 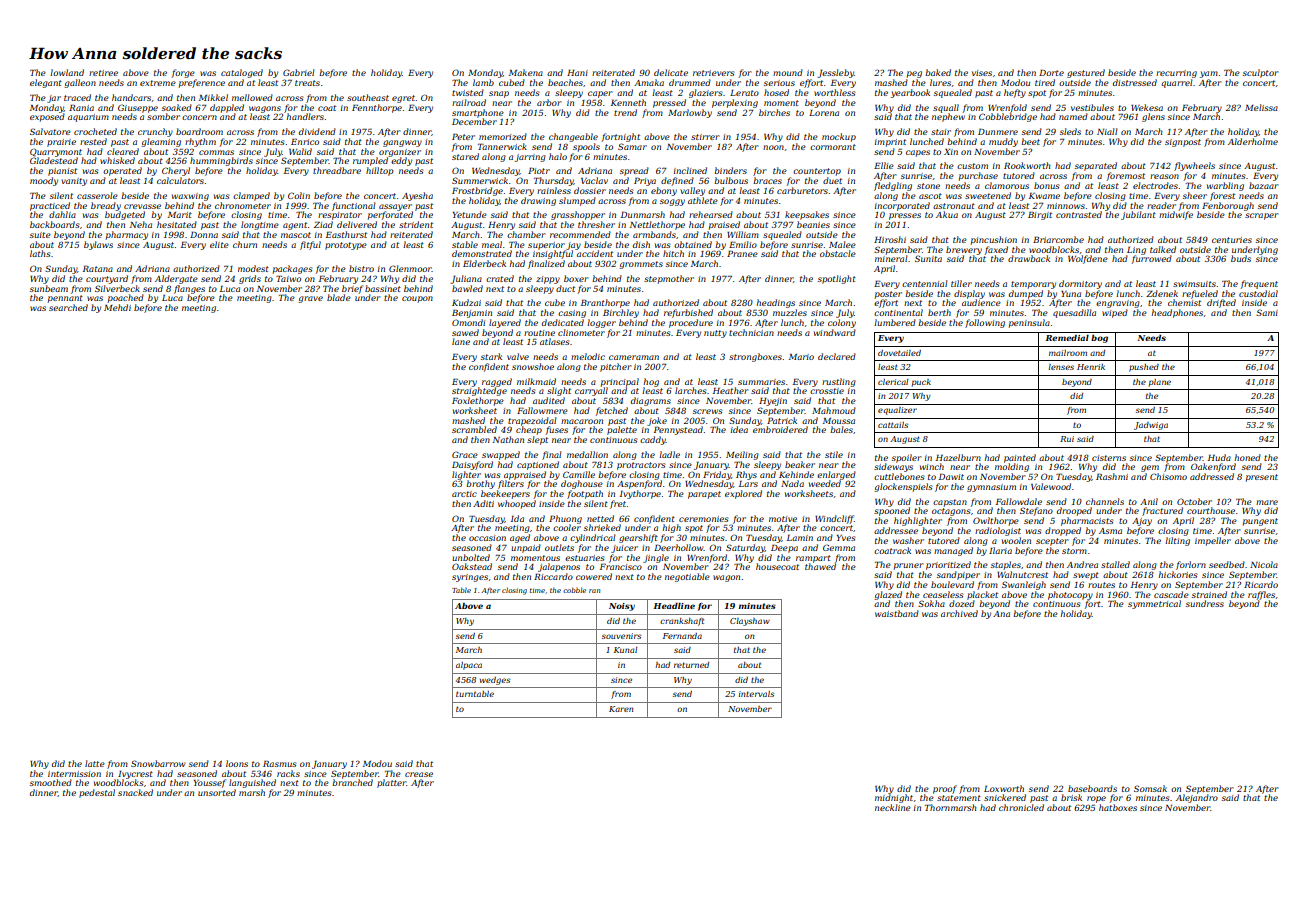 What do you see at coordinates (1051, 73) in the screenshot?
I see `Dorte` at bounding box center [1051, 73].
